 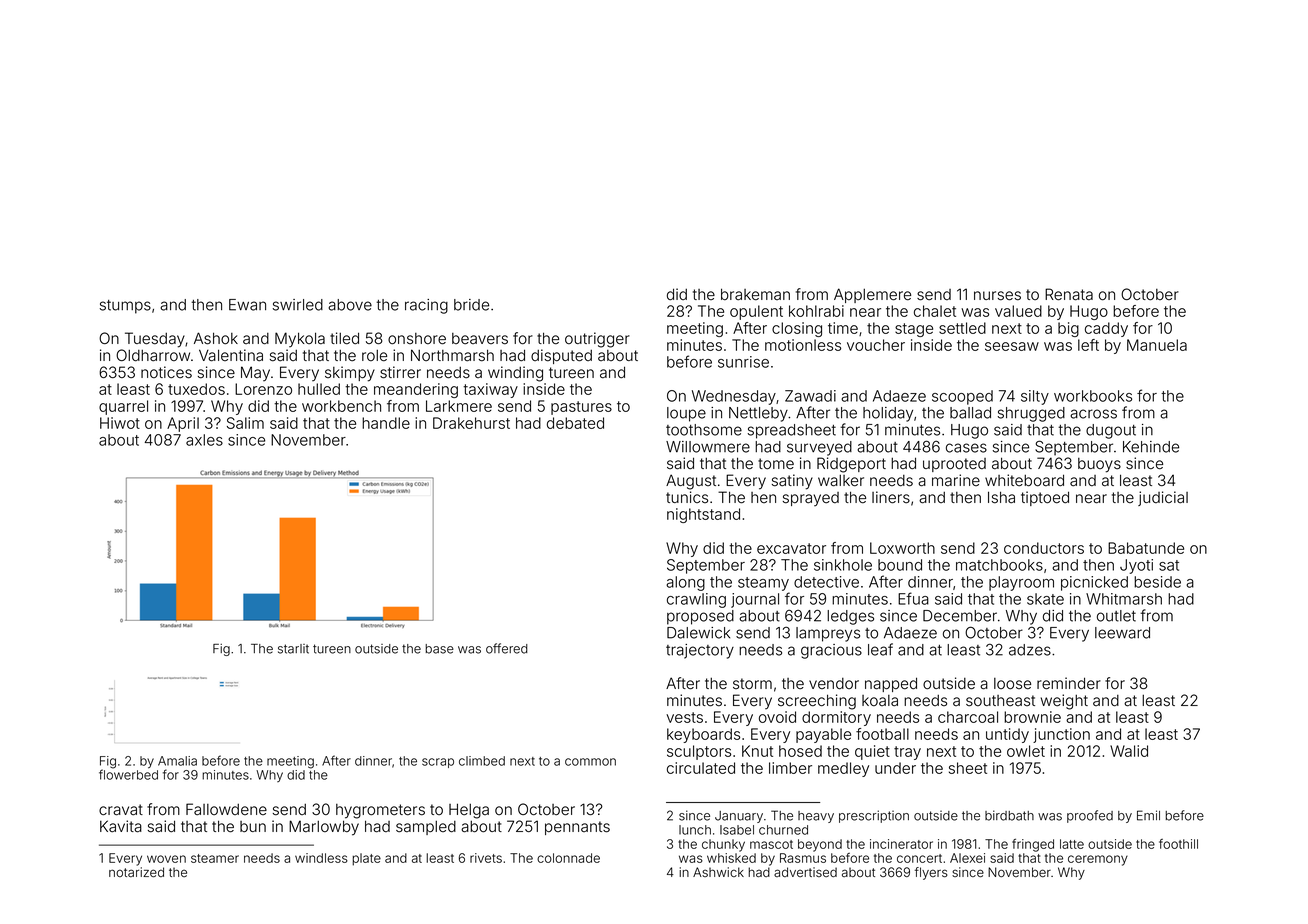 I want to click on outrigger, so click(x=597, y=340).
